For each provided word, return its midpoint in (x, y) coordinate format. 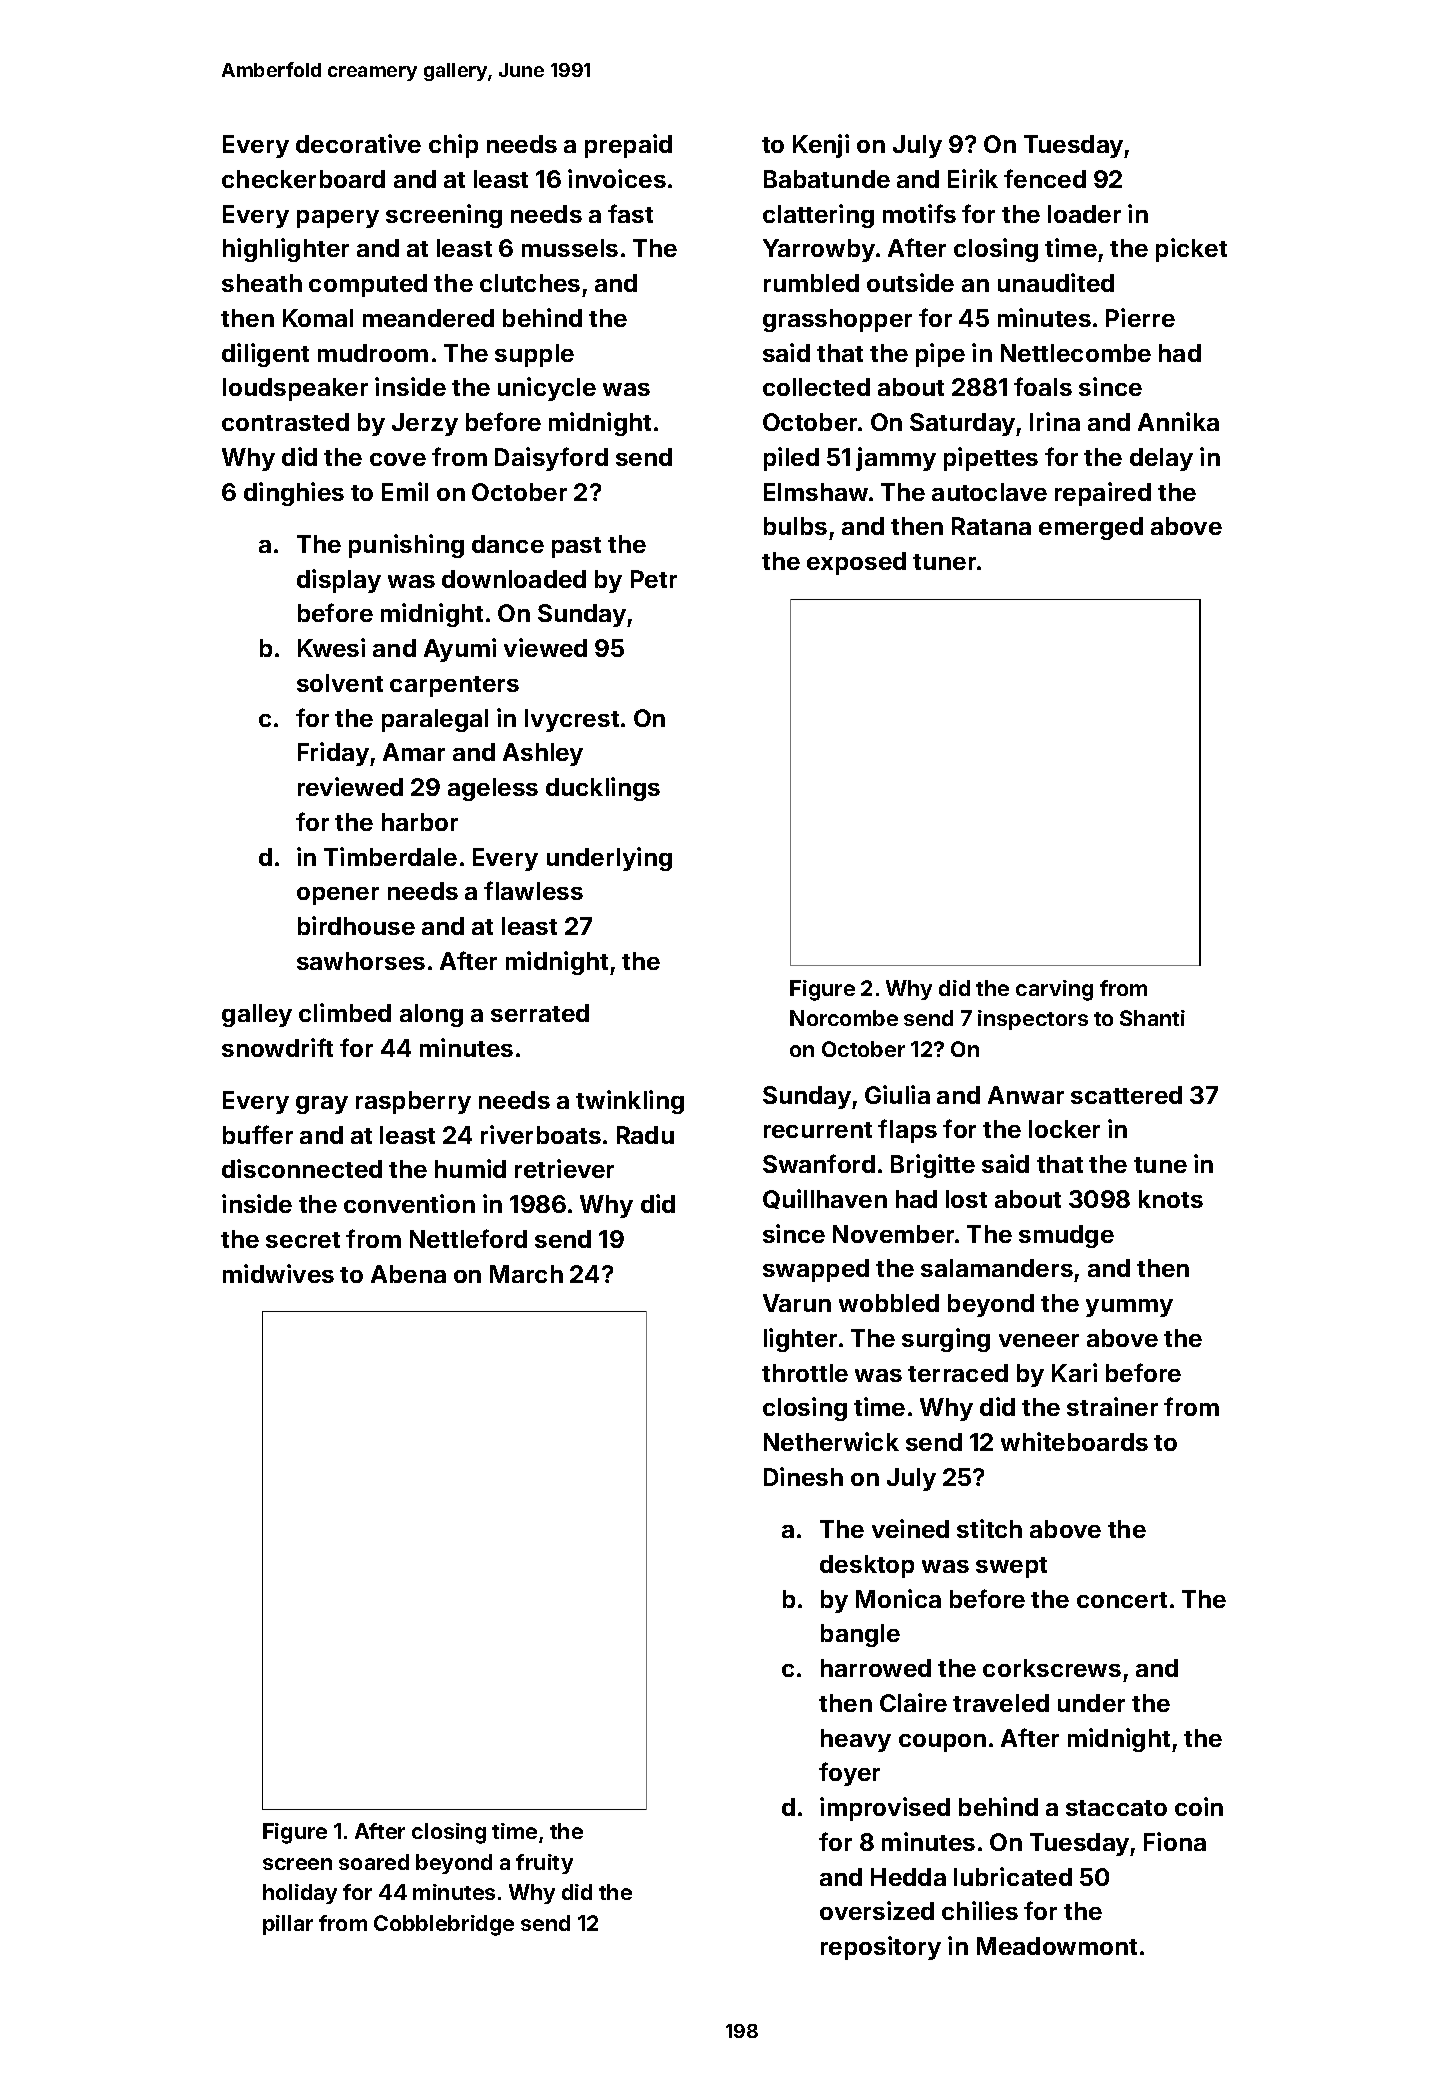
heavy (856, 1740)
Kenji (821, 146)
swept (1011, 1567)
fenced (1045, 178)
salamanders (997, 1268)
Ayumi (460, 650)
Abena (408, 1274)
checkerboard (303, 179)
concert (1122, 1600)
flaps (907, 1131)
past (576, 547)
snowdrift (277, 1047)
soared (374, 1862)
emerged (1091, 528)
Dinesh (803, 1476)
